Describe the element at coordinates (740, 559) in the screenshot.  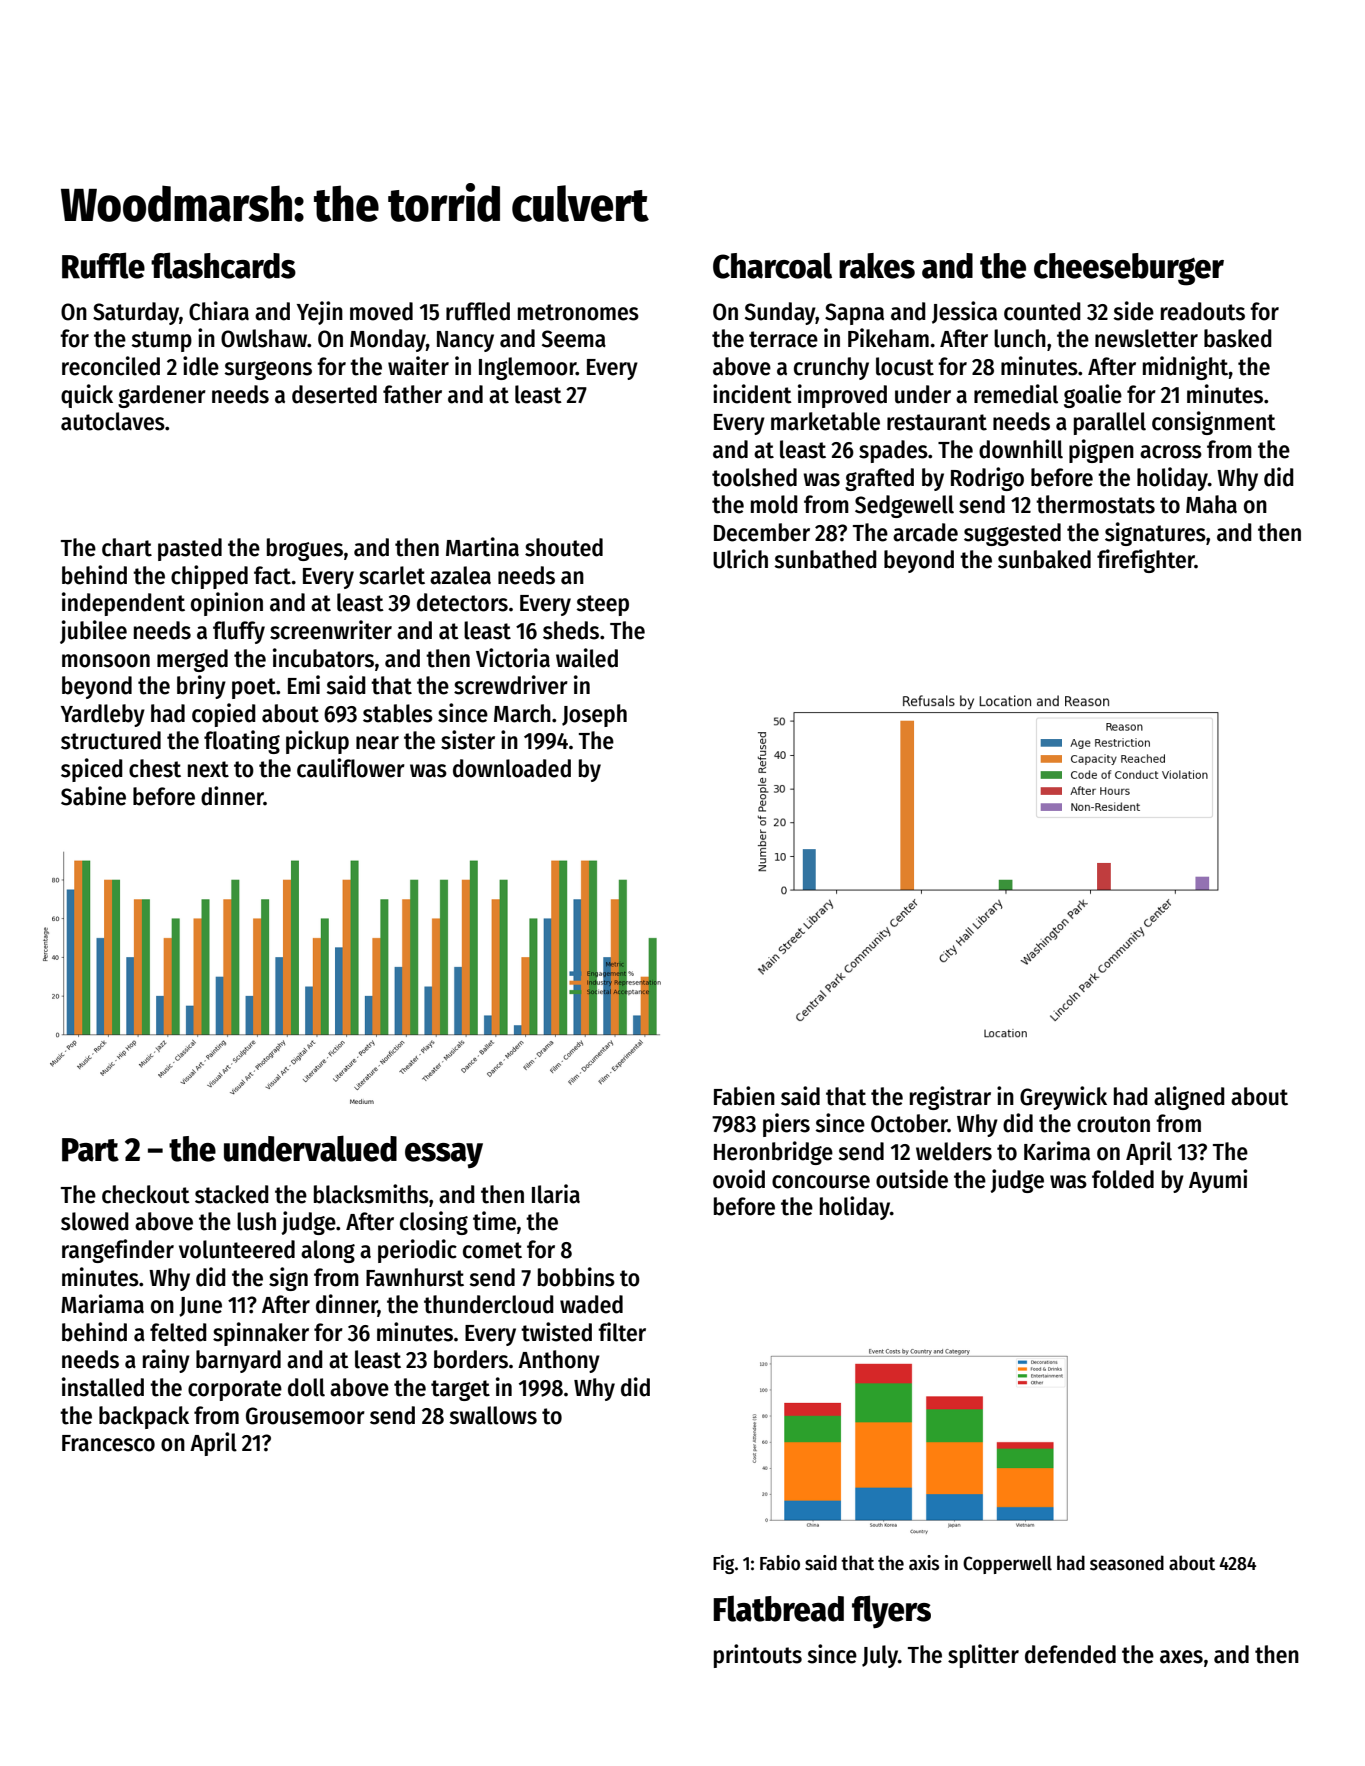
I see `Ulrich` at that location.
